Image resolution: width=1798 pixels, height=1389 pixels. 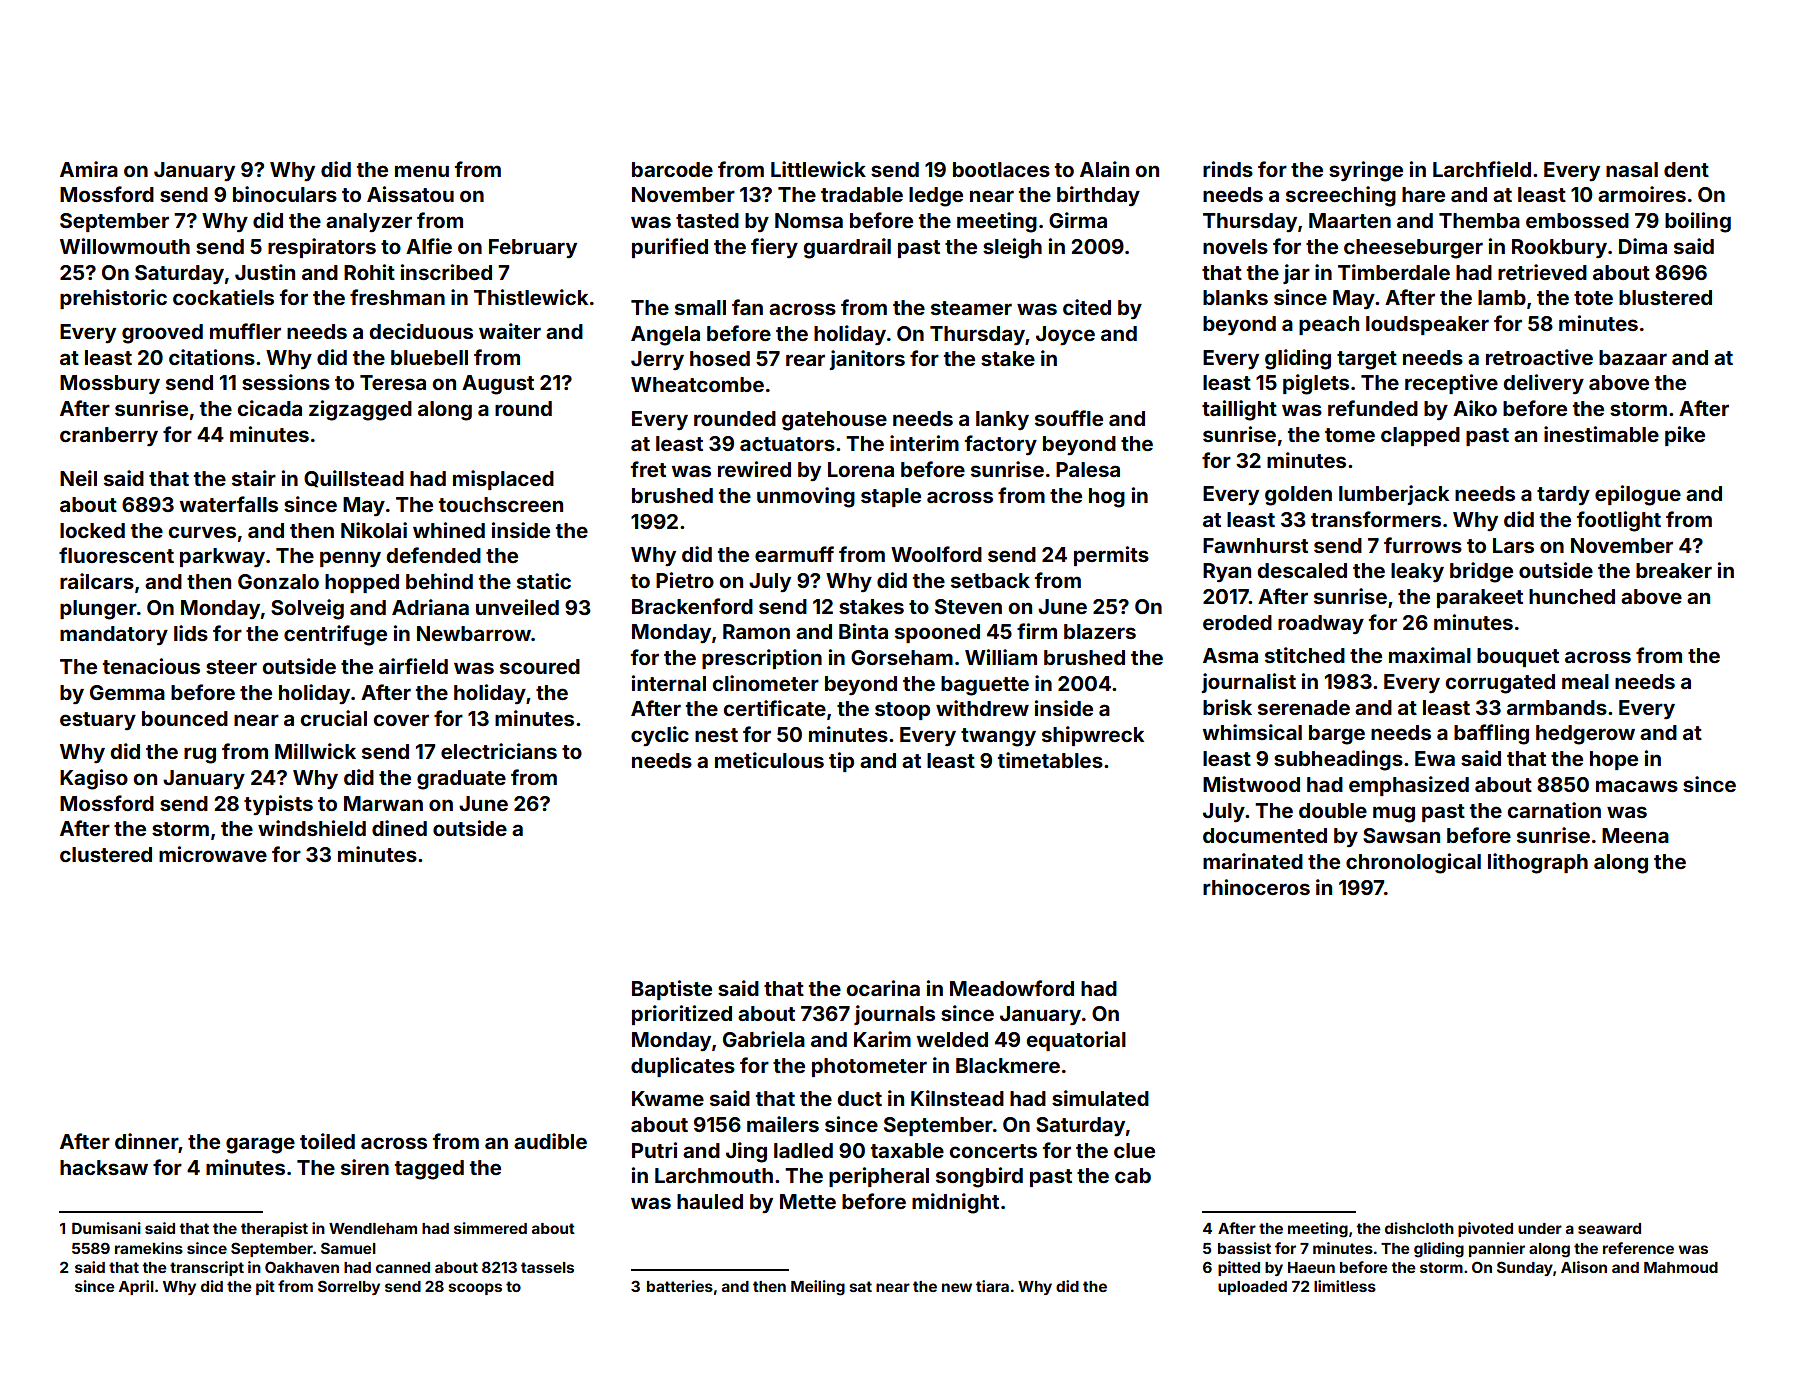 What do you see at coordinates (349, 1287) in the image?
I see `Sorrelby` at bounding box center [349, 1287].
